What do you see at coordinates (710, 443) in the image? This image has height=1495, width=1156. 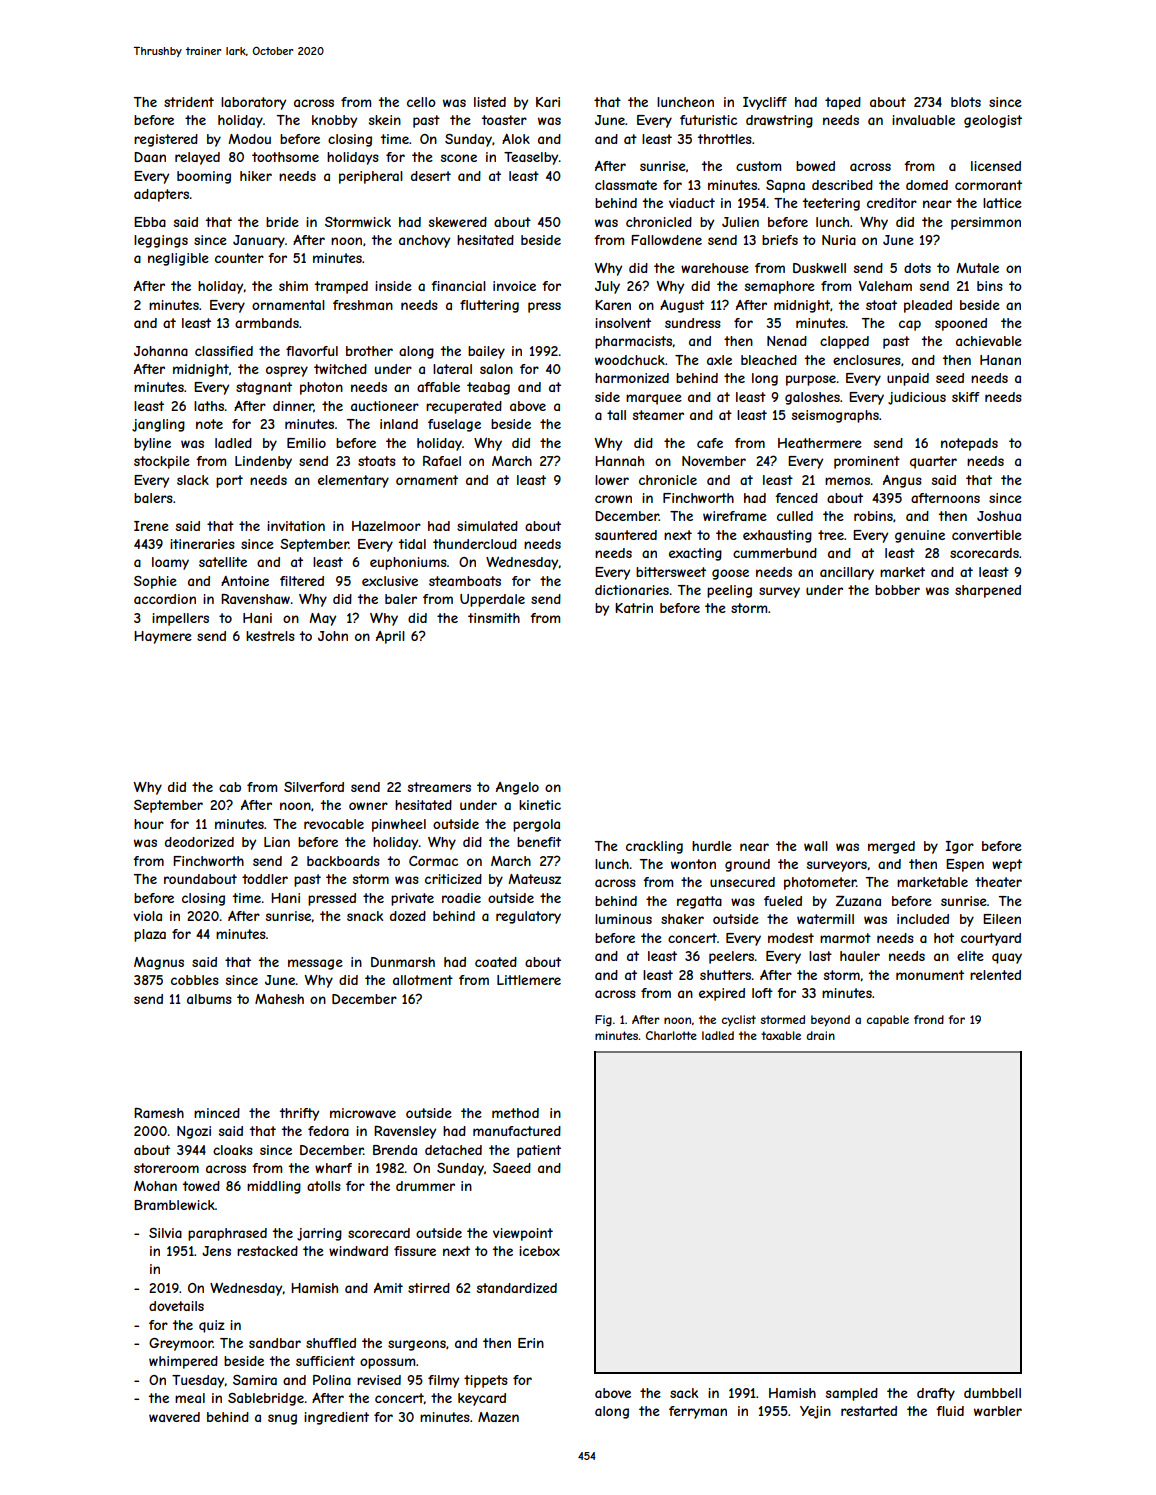 I see `cafe` at bounding box center [710, 443].
